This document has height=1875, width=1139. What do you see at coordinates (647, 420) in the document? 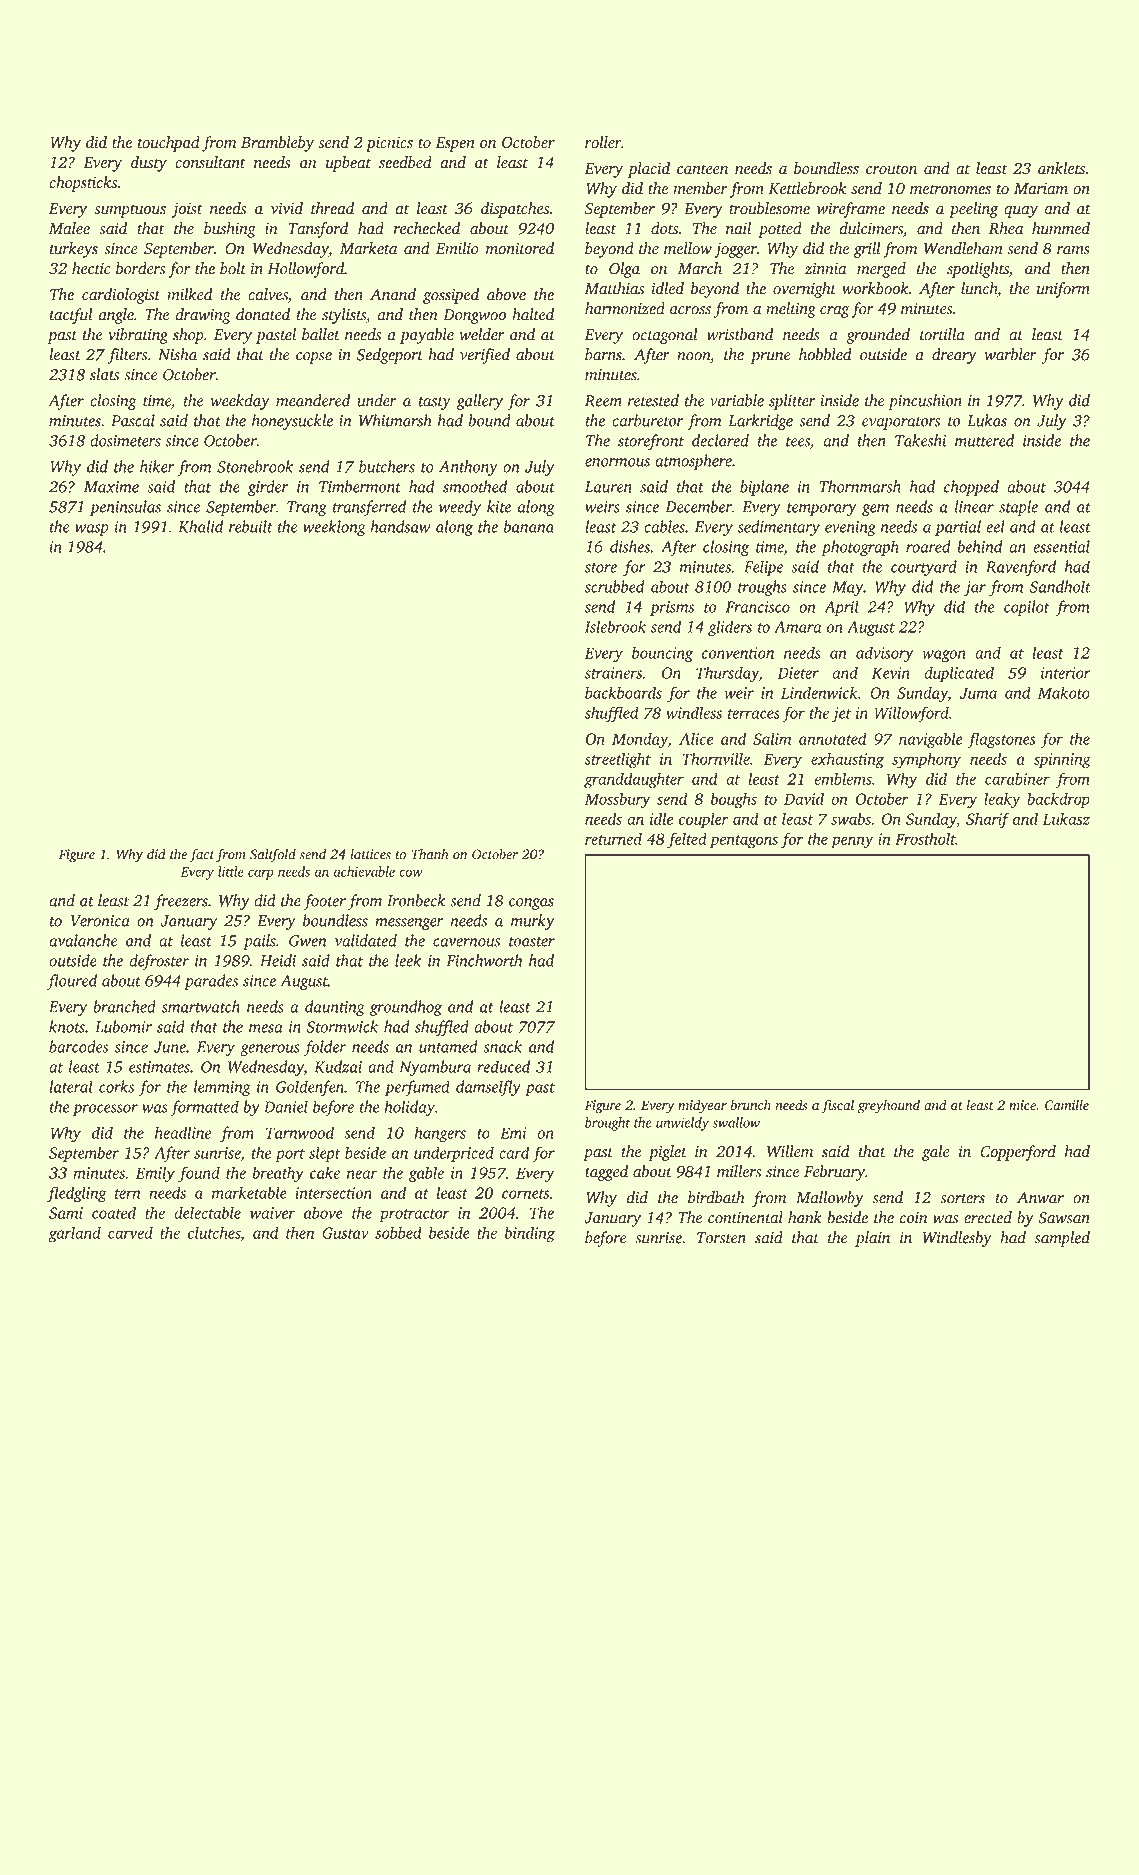
I see `carburetor` at bounding box center [647, 420].
